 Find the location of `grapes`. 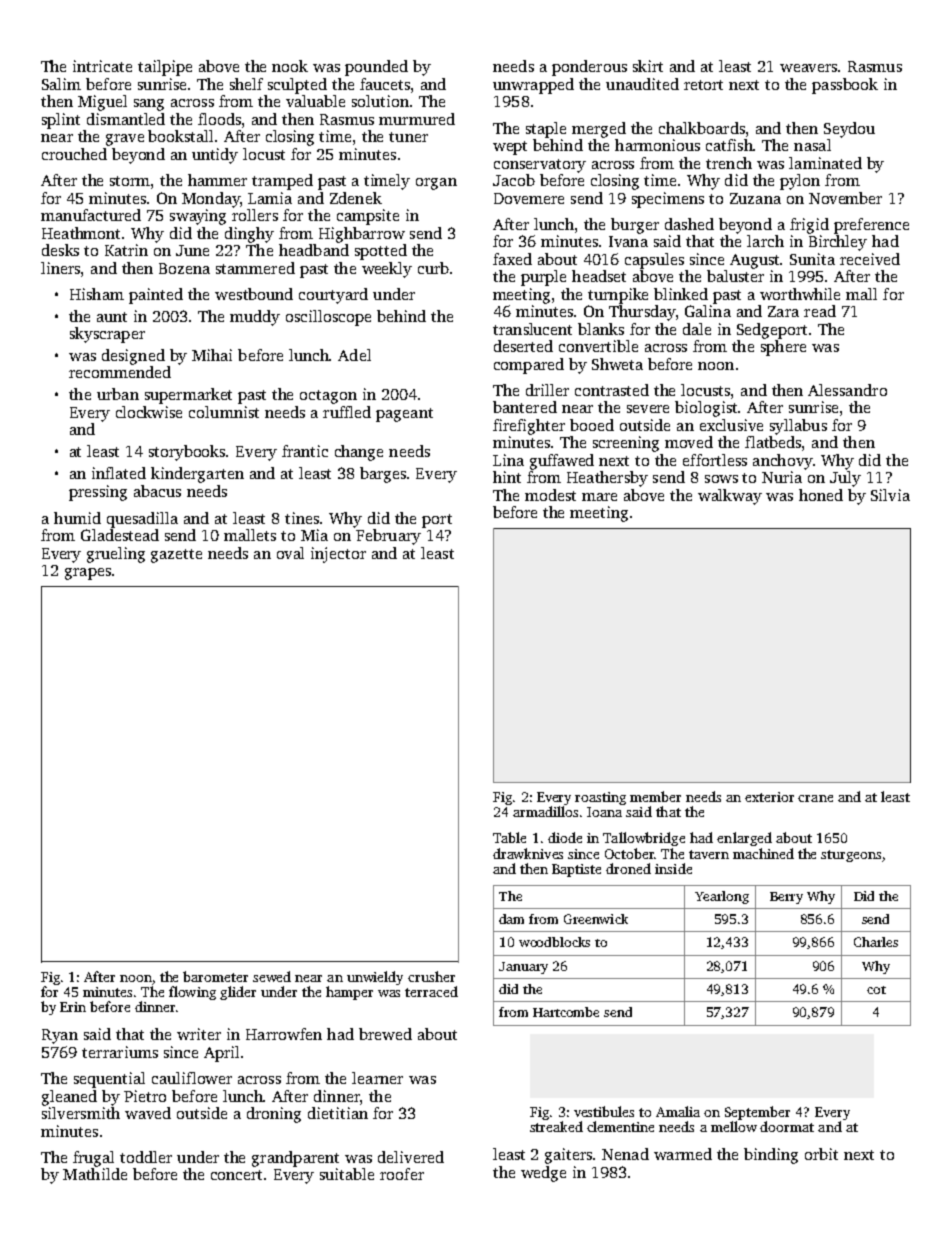

grapes is located at coordinates (88, 574).
